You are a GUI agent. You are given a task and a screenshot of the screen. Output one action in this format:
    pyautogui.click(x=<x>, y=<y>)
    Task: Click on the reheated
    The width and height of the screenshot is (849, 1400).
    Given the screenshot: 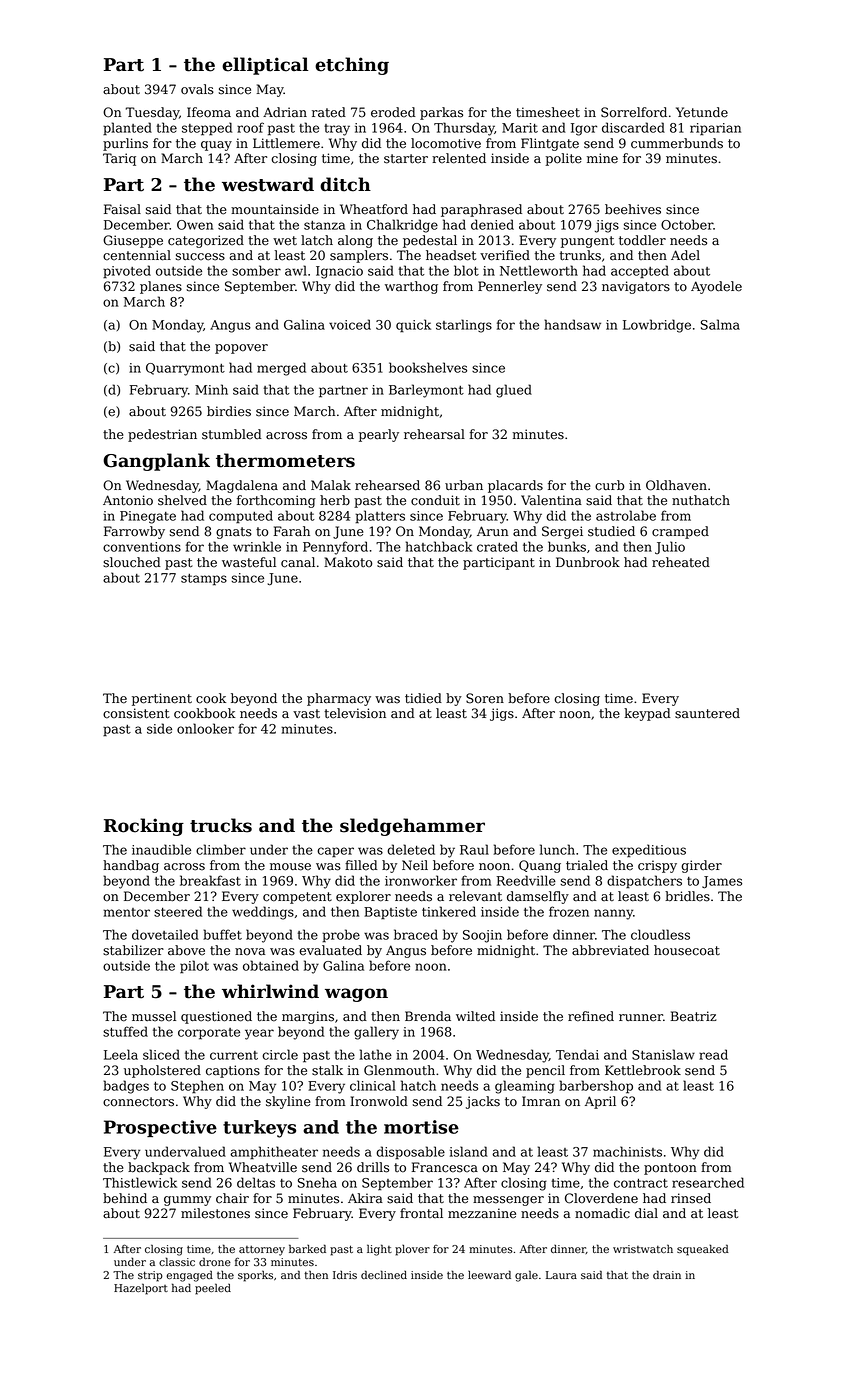 What is the action you would take?
    pyautogui.click(x=681, y=562)
